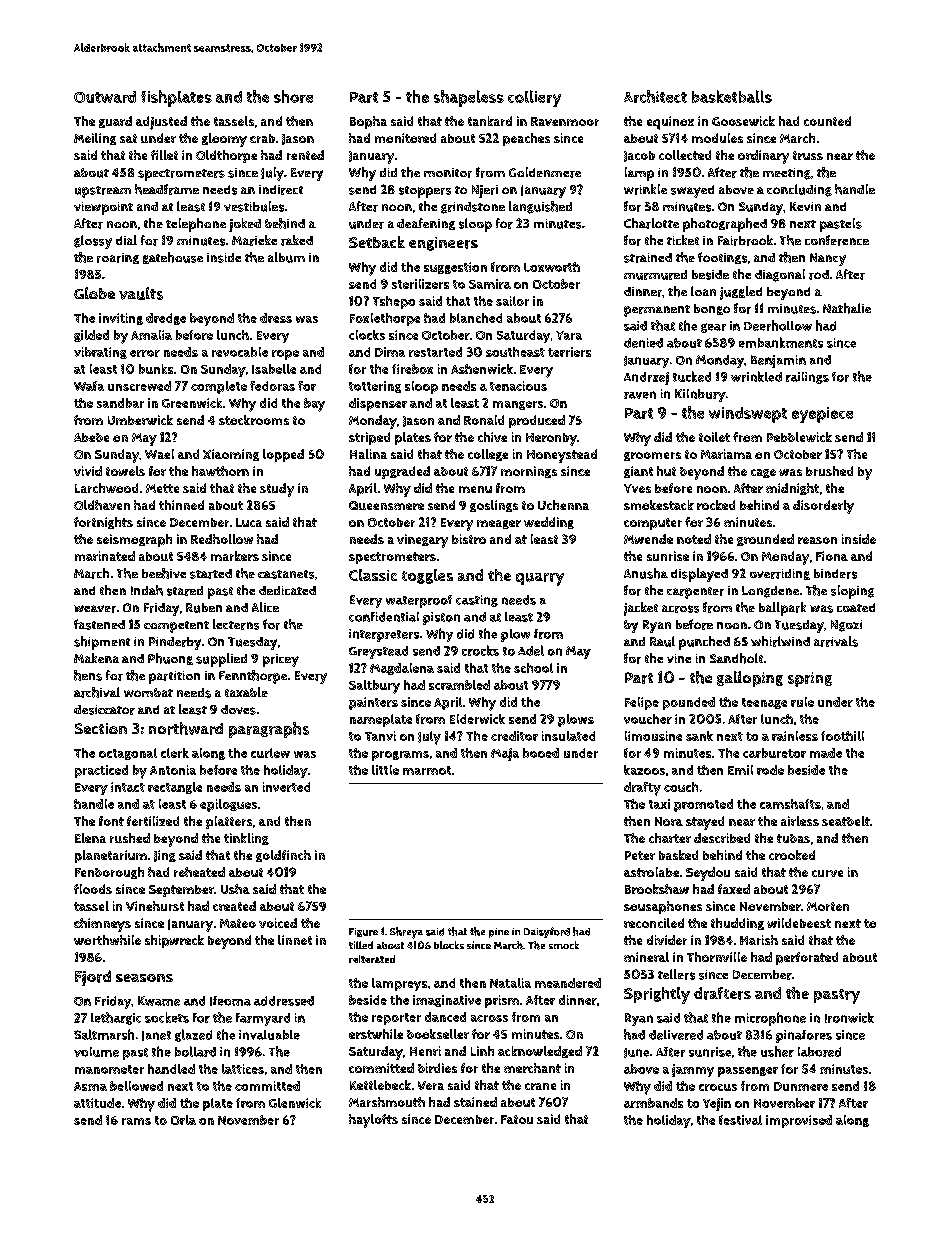 Image resolution: width=952 pixels, height=1233 pixels. Describe the element at coordinates (837, 240) in the screenshot. I see `conference` at that location.
